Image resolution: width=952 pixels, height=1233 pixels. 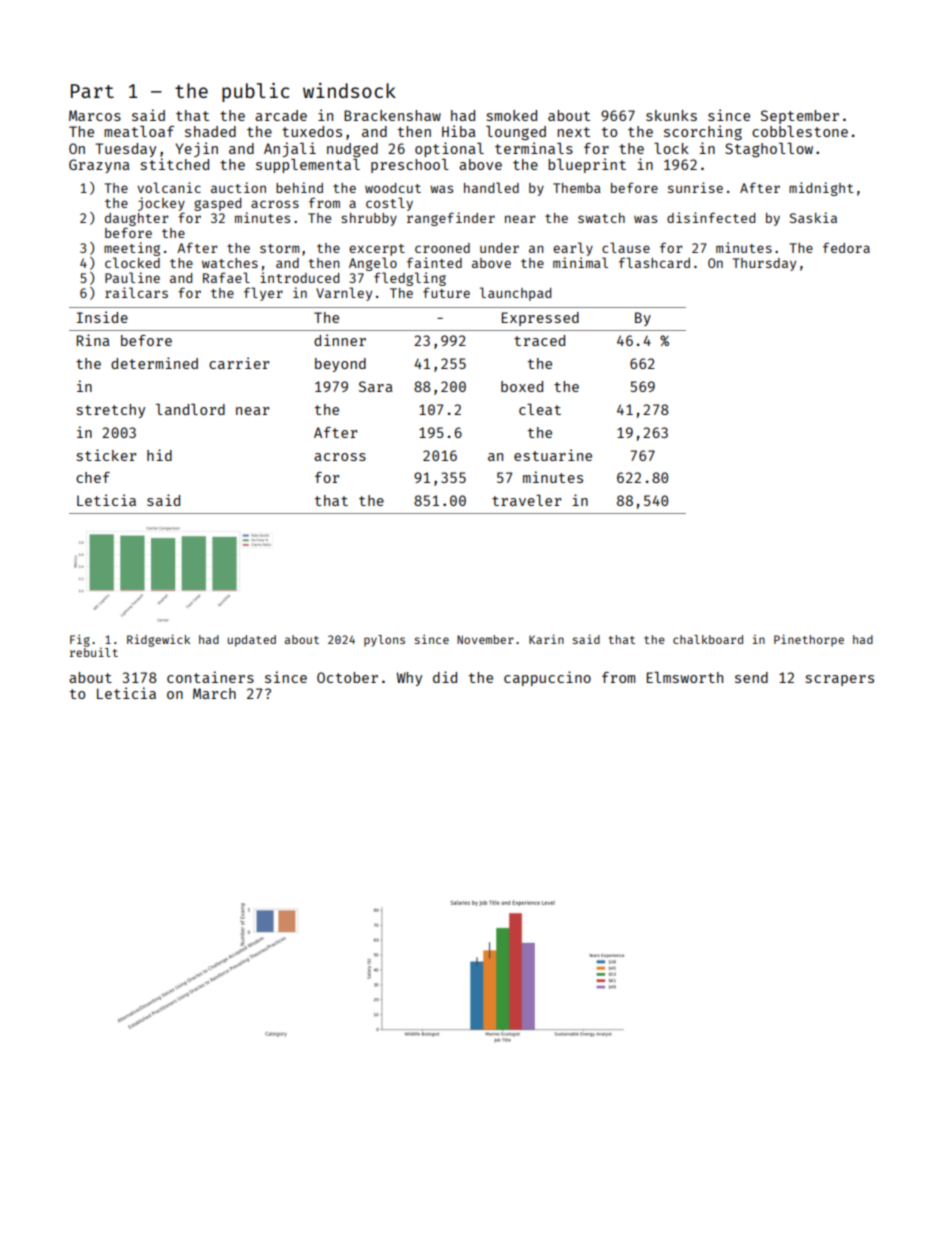 I want to click on cappuccino, so click(x=547, y=678).
